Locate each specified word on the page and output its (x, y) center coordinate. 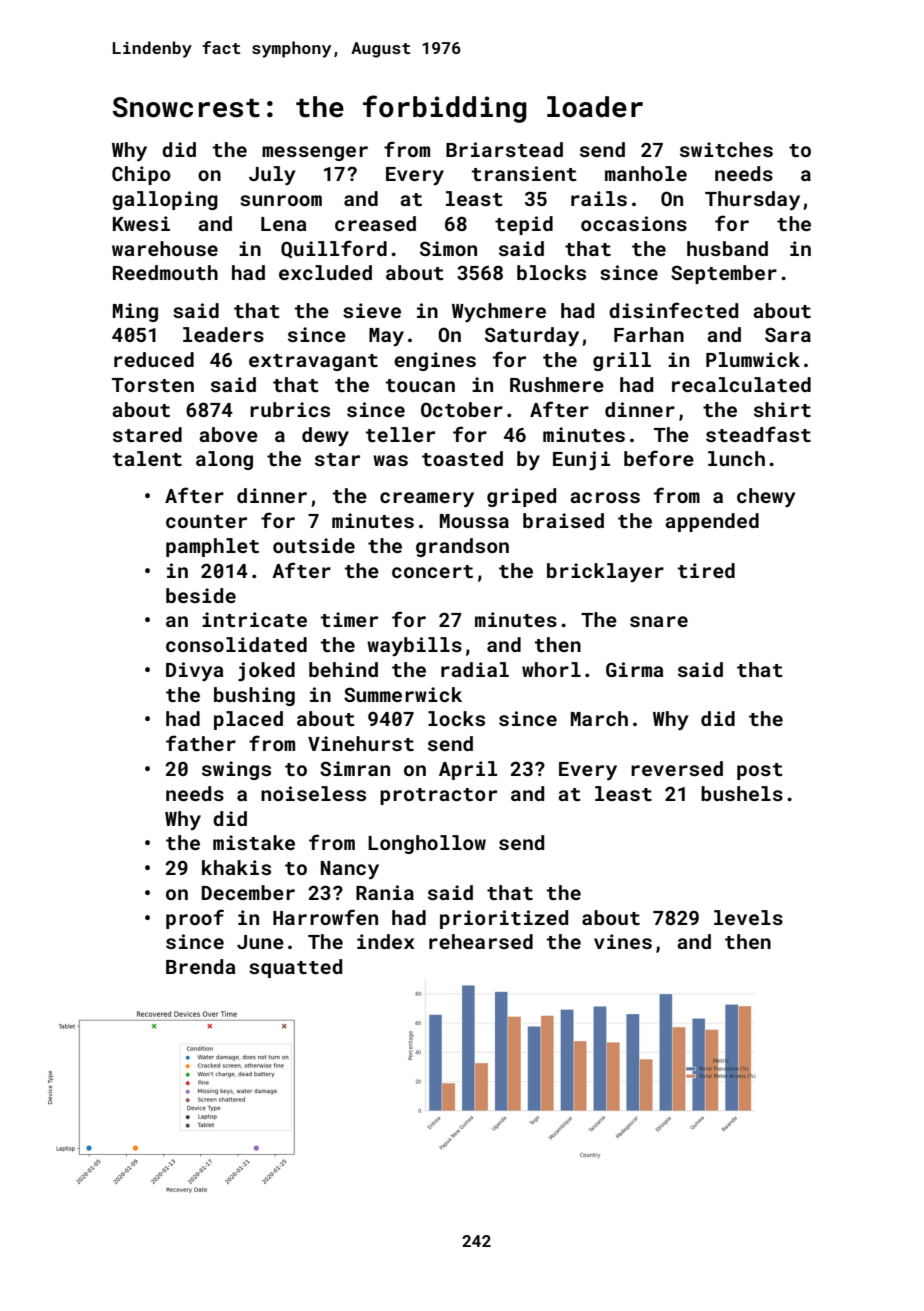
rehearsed (481, 941)
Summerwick (403, 694)
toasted (462, 458)
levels (748, 917)
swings (236, 770)
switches (726, 149)
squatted (295, 968)
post (760, 771)
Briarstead (504, 149)
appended (712, 522)
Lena (284, 224)
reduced (154, 359)
